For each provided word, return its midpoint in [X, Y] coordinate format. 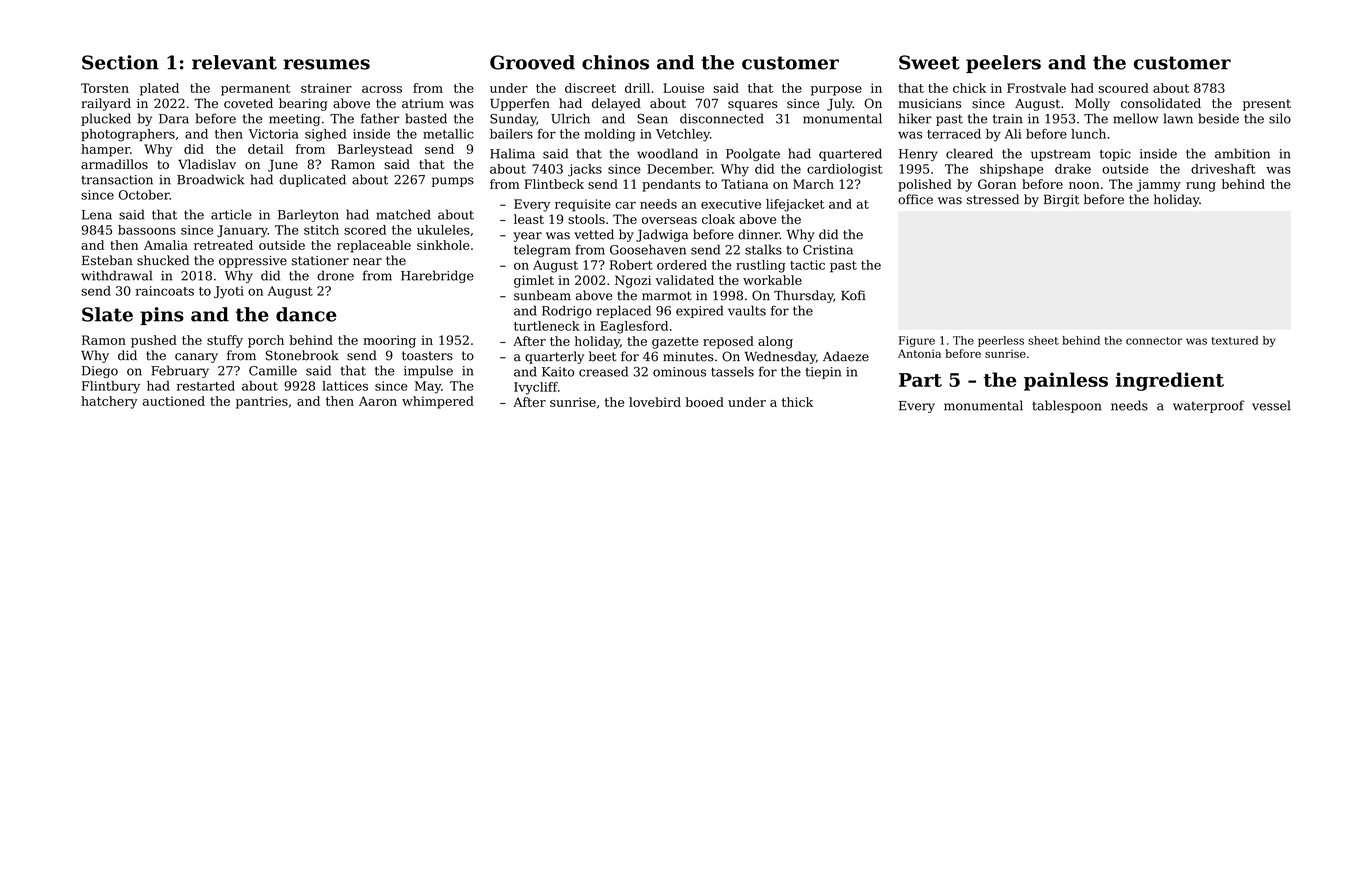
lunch [1088, 134]
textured [1235, 340]
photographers [128, 135]
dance [306, 314]
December [679, 169]
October [144, 195]
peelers [1003, 64]
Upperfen [520, 104]
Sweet [929, 62]
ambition [1242, 153]
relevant [234, 62]
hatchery [109, 402]
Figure [917, 341]
